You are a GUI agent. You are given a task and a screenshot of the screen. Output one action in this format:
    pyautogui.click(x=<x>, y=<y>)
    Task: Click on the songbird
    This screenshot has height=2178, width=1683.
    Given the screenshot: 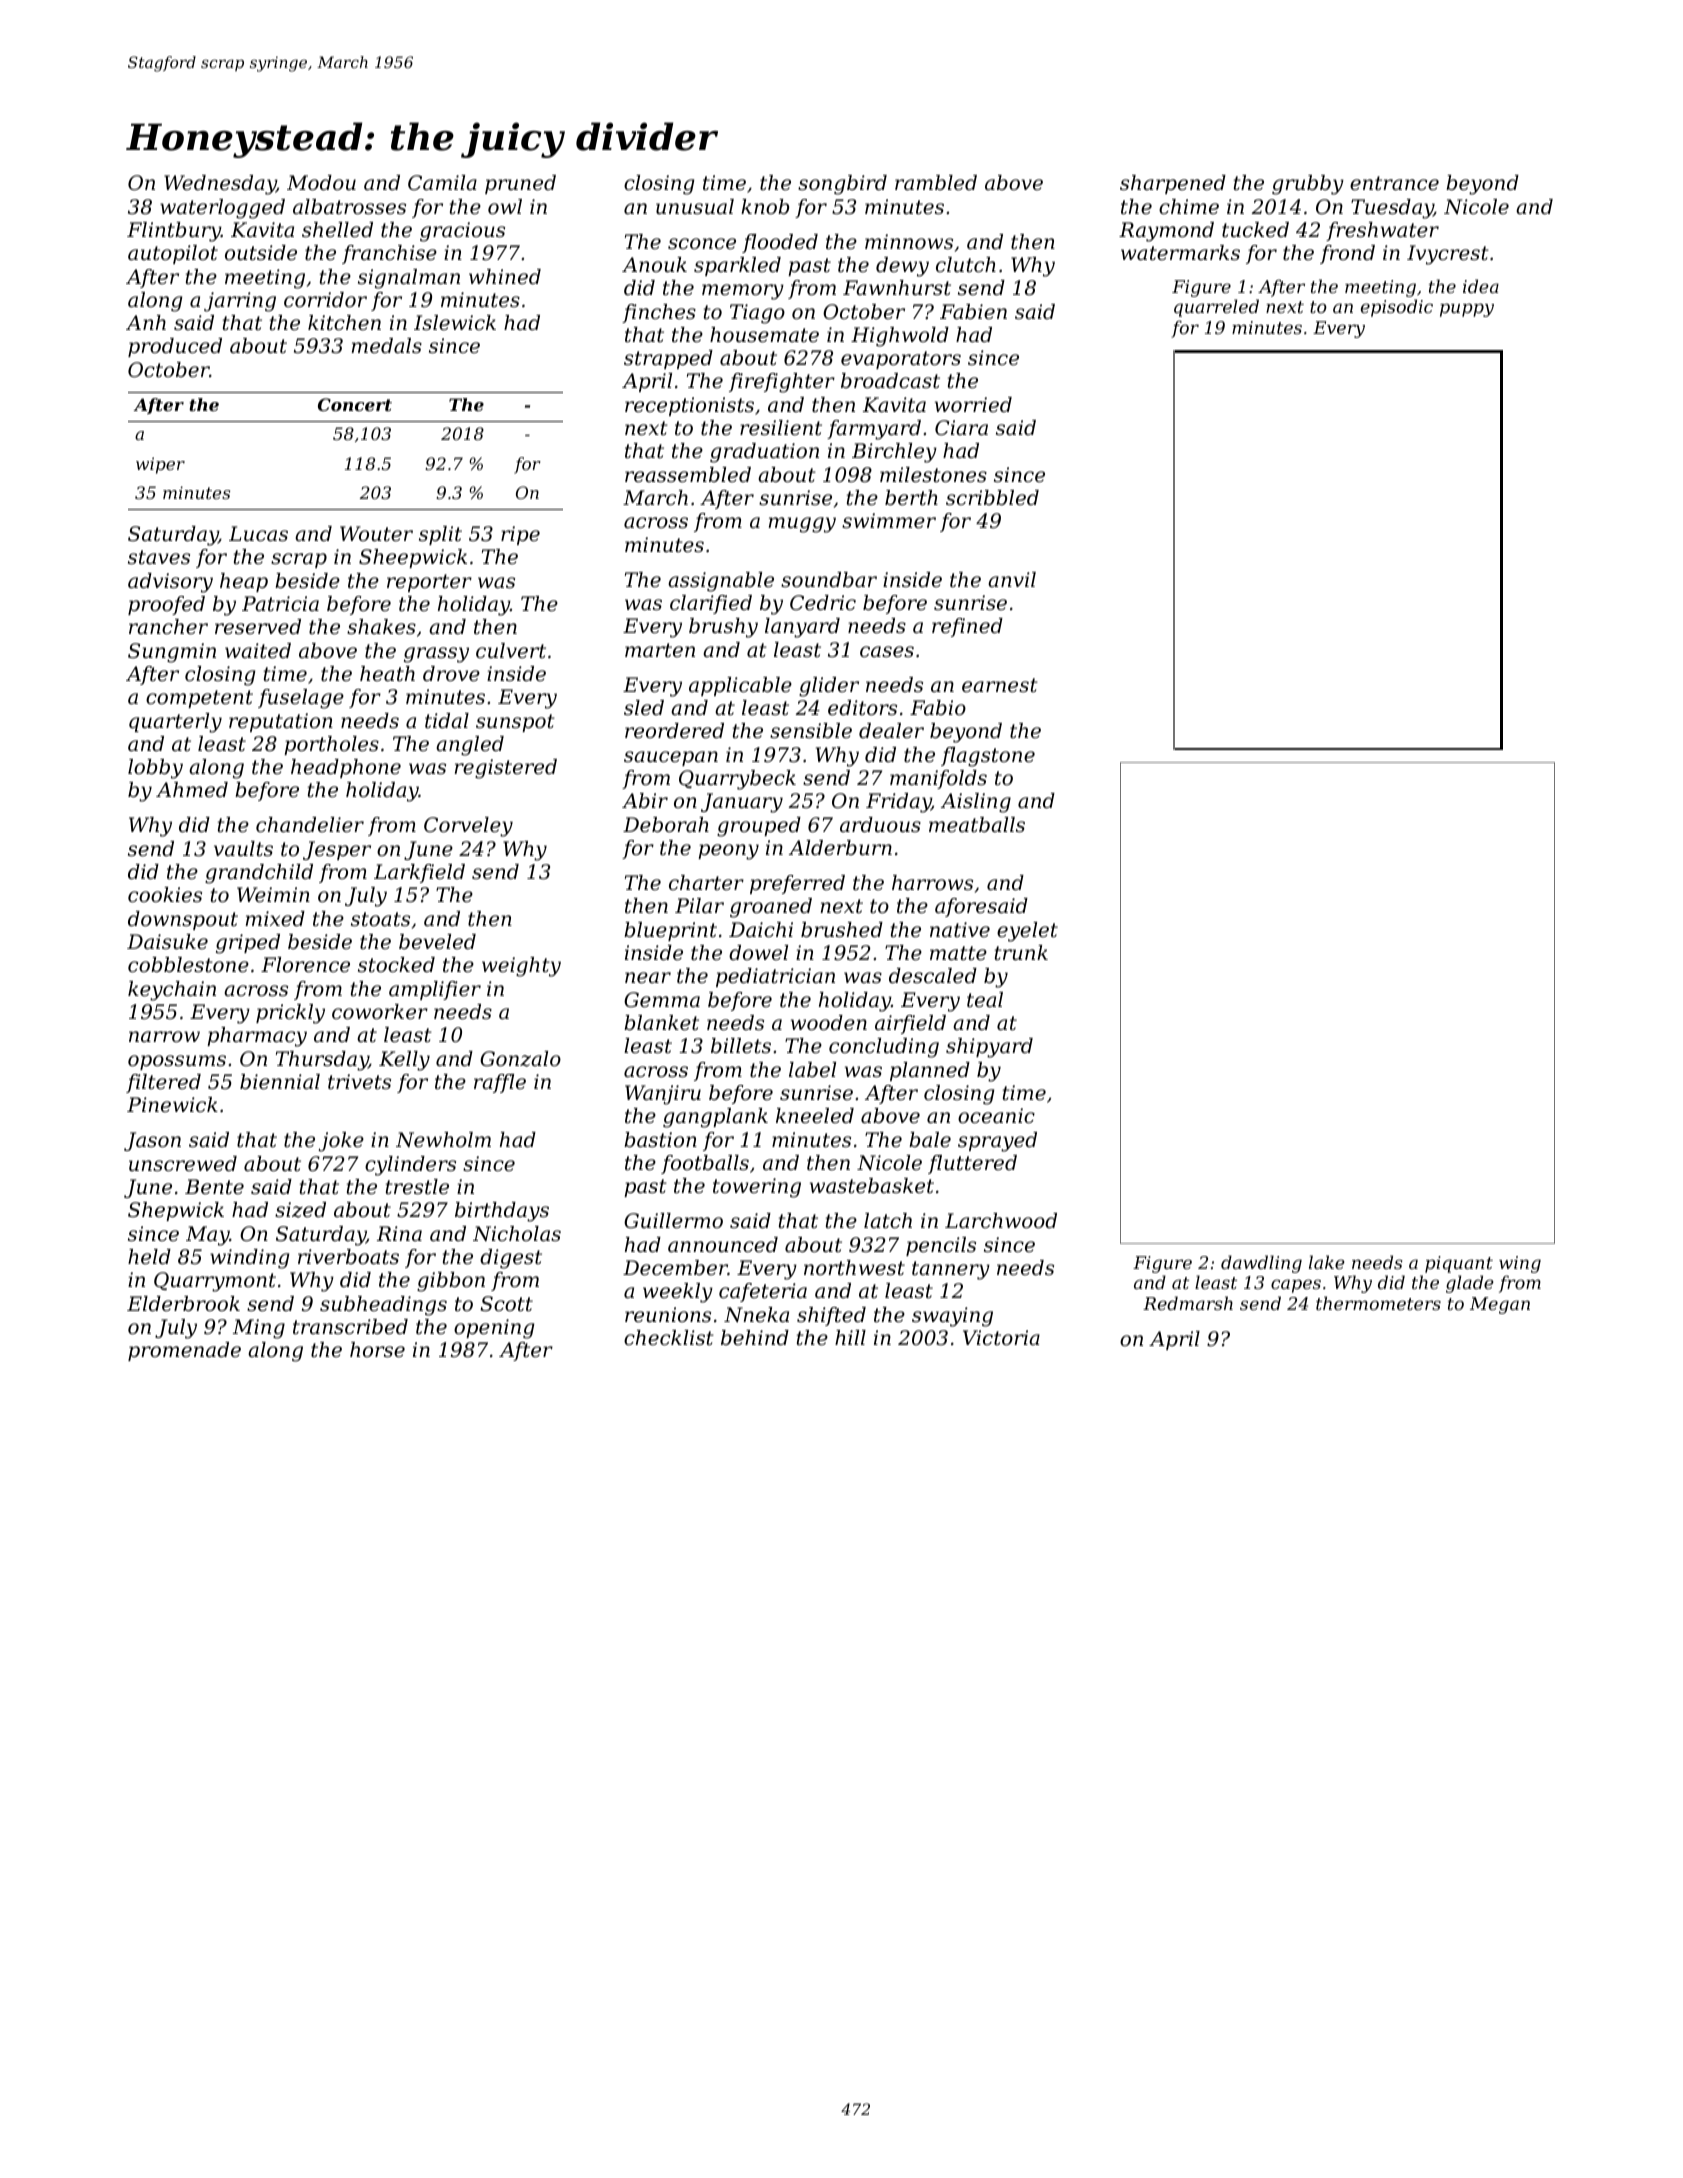 What is the action you would take?
    pyautogui.click(x=842, y=185)
